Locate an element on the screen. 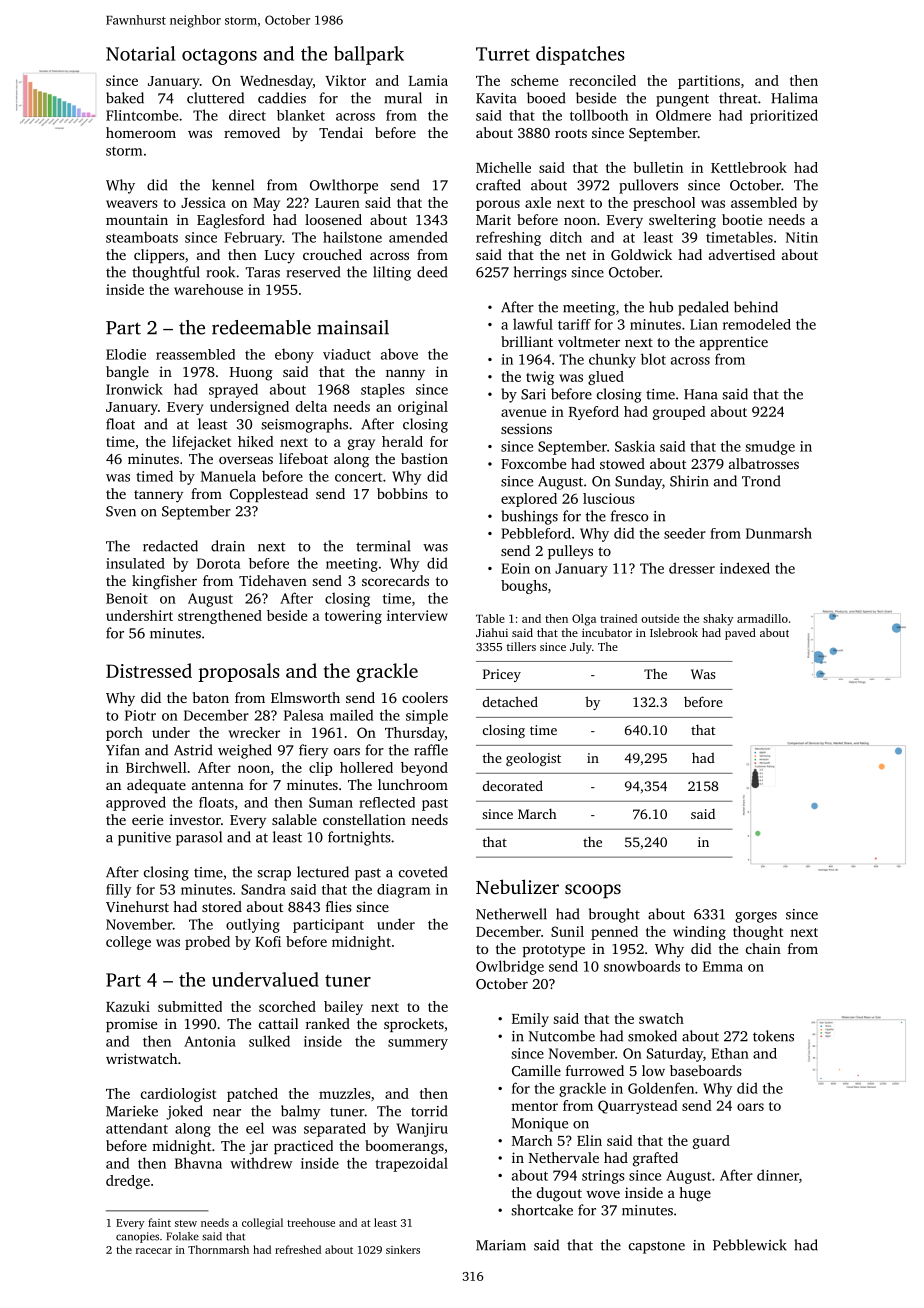 The height and width of the screenshot is (1308, 924). capstone is located at coordinates (657, 1247).
